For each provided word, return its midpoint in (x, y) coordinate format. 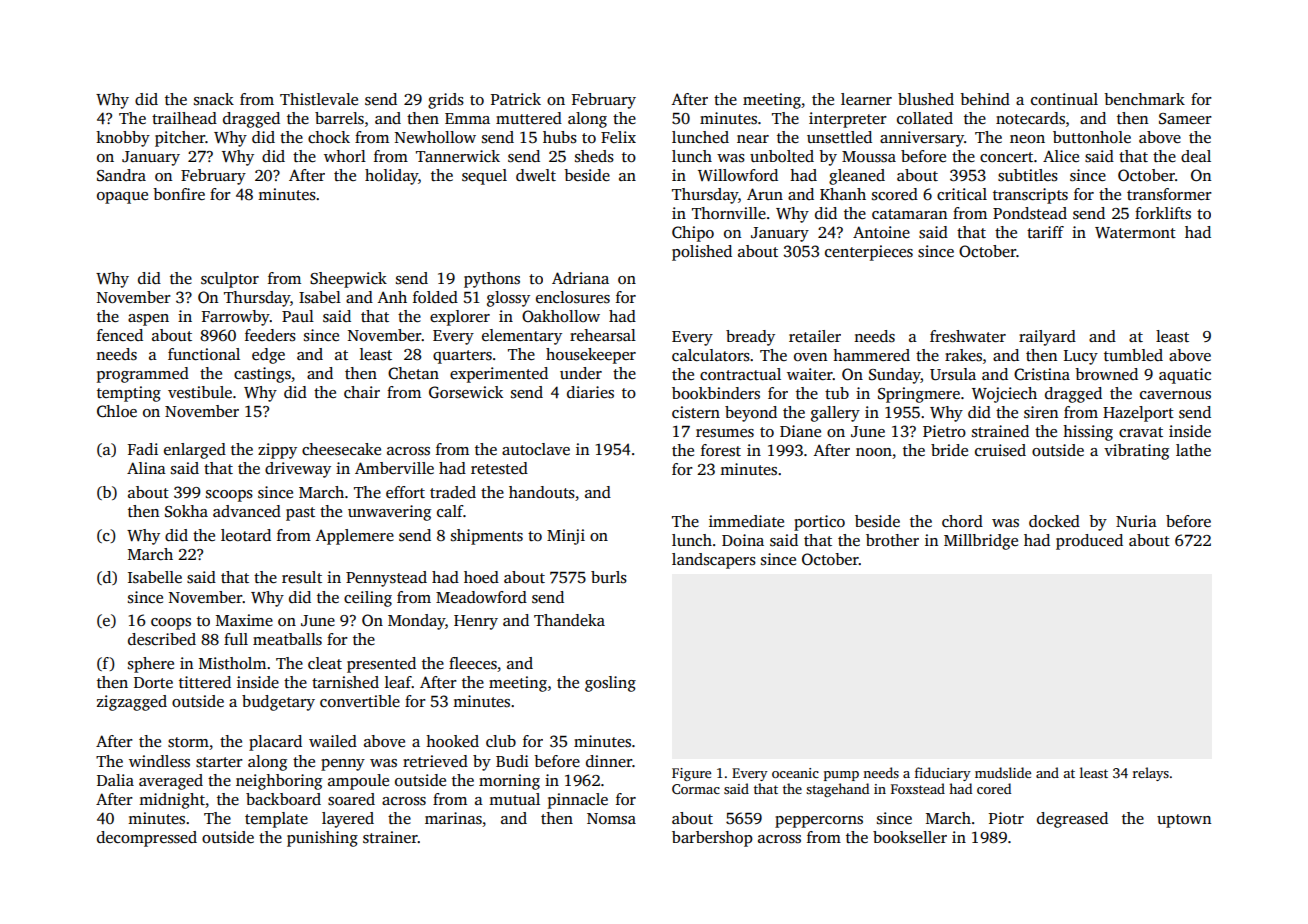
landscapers (714, 561)
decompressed (147, 839)
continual (1064, 99)
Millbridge (981, 542)
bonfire (179, 194)
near (753, 139)
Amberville (394, 468)
